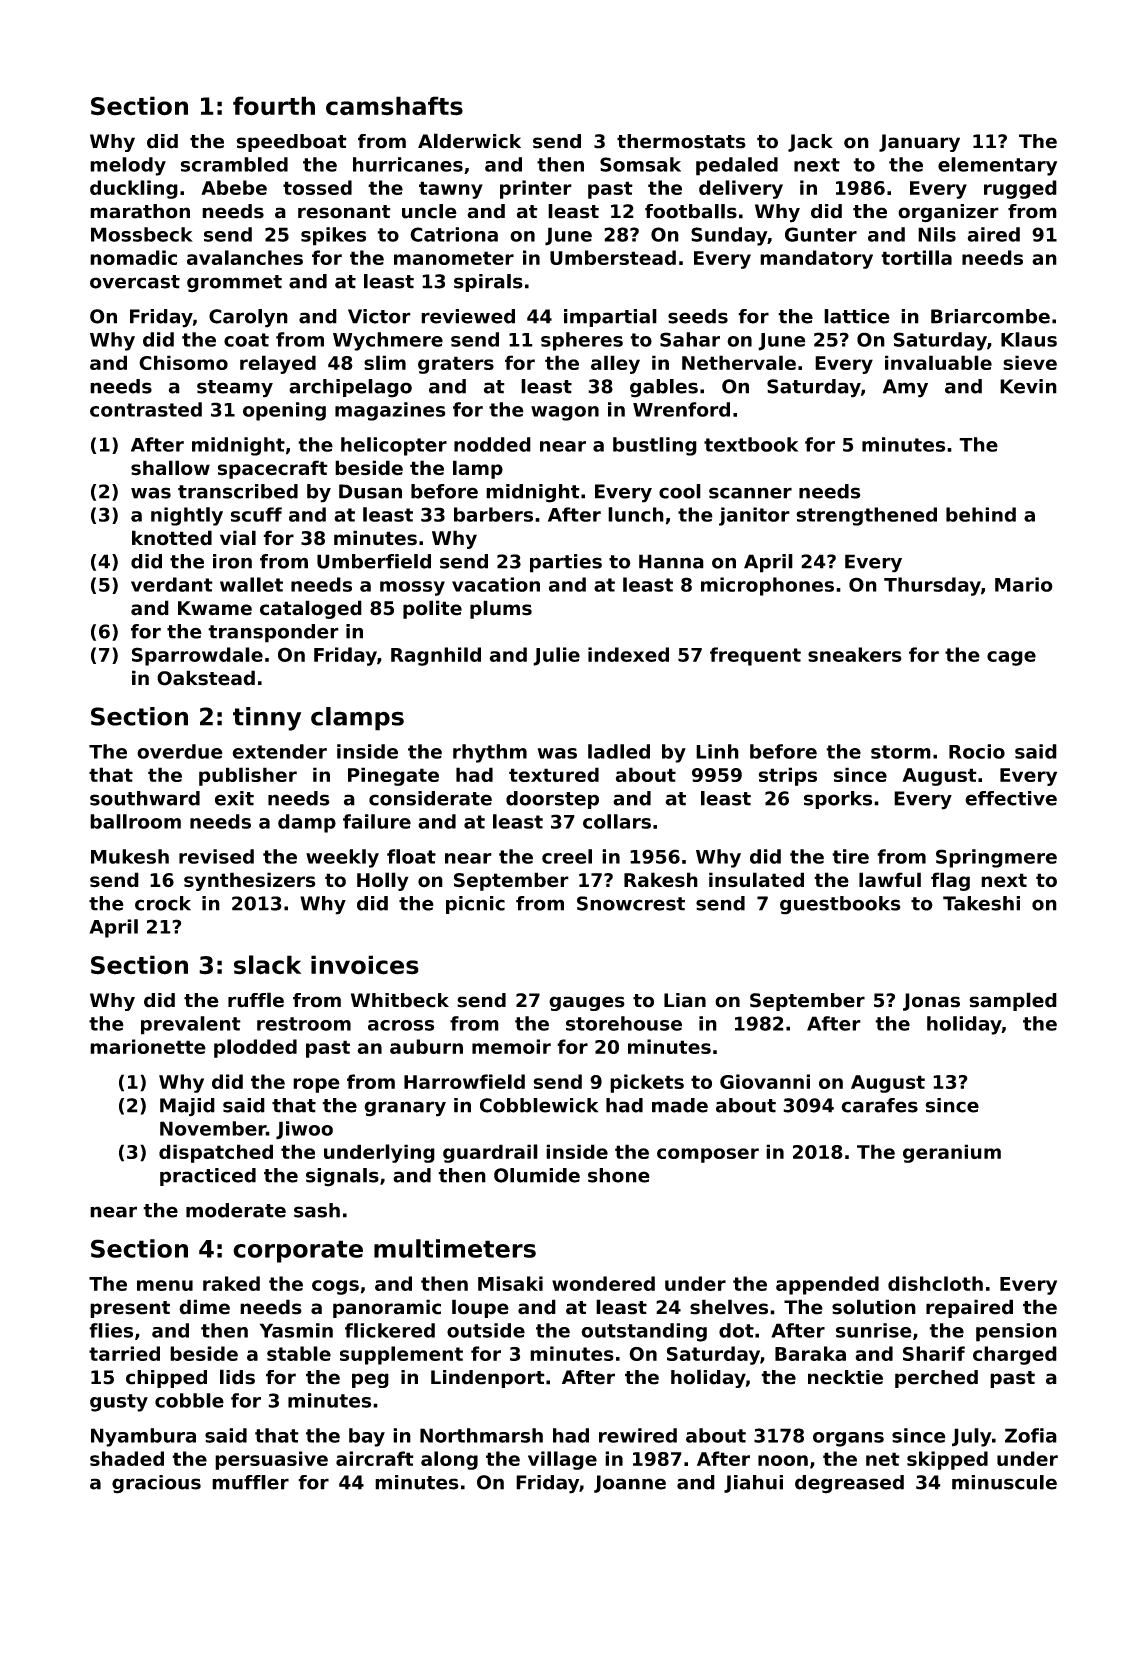  I want to click on wondered, so click(603, 1283).
